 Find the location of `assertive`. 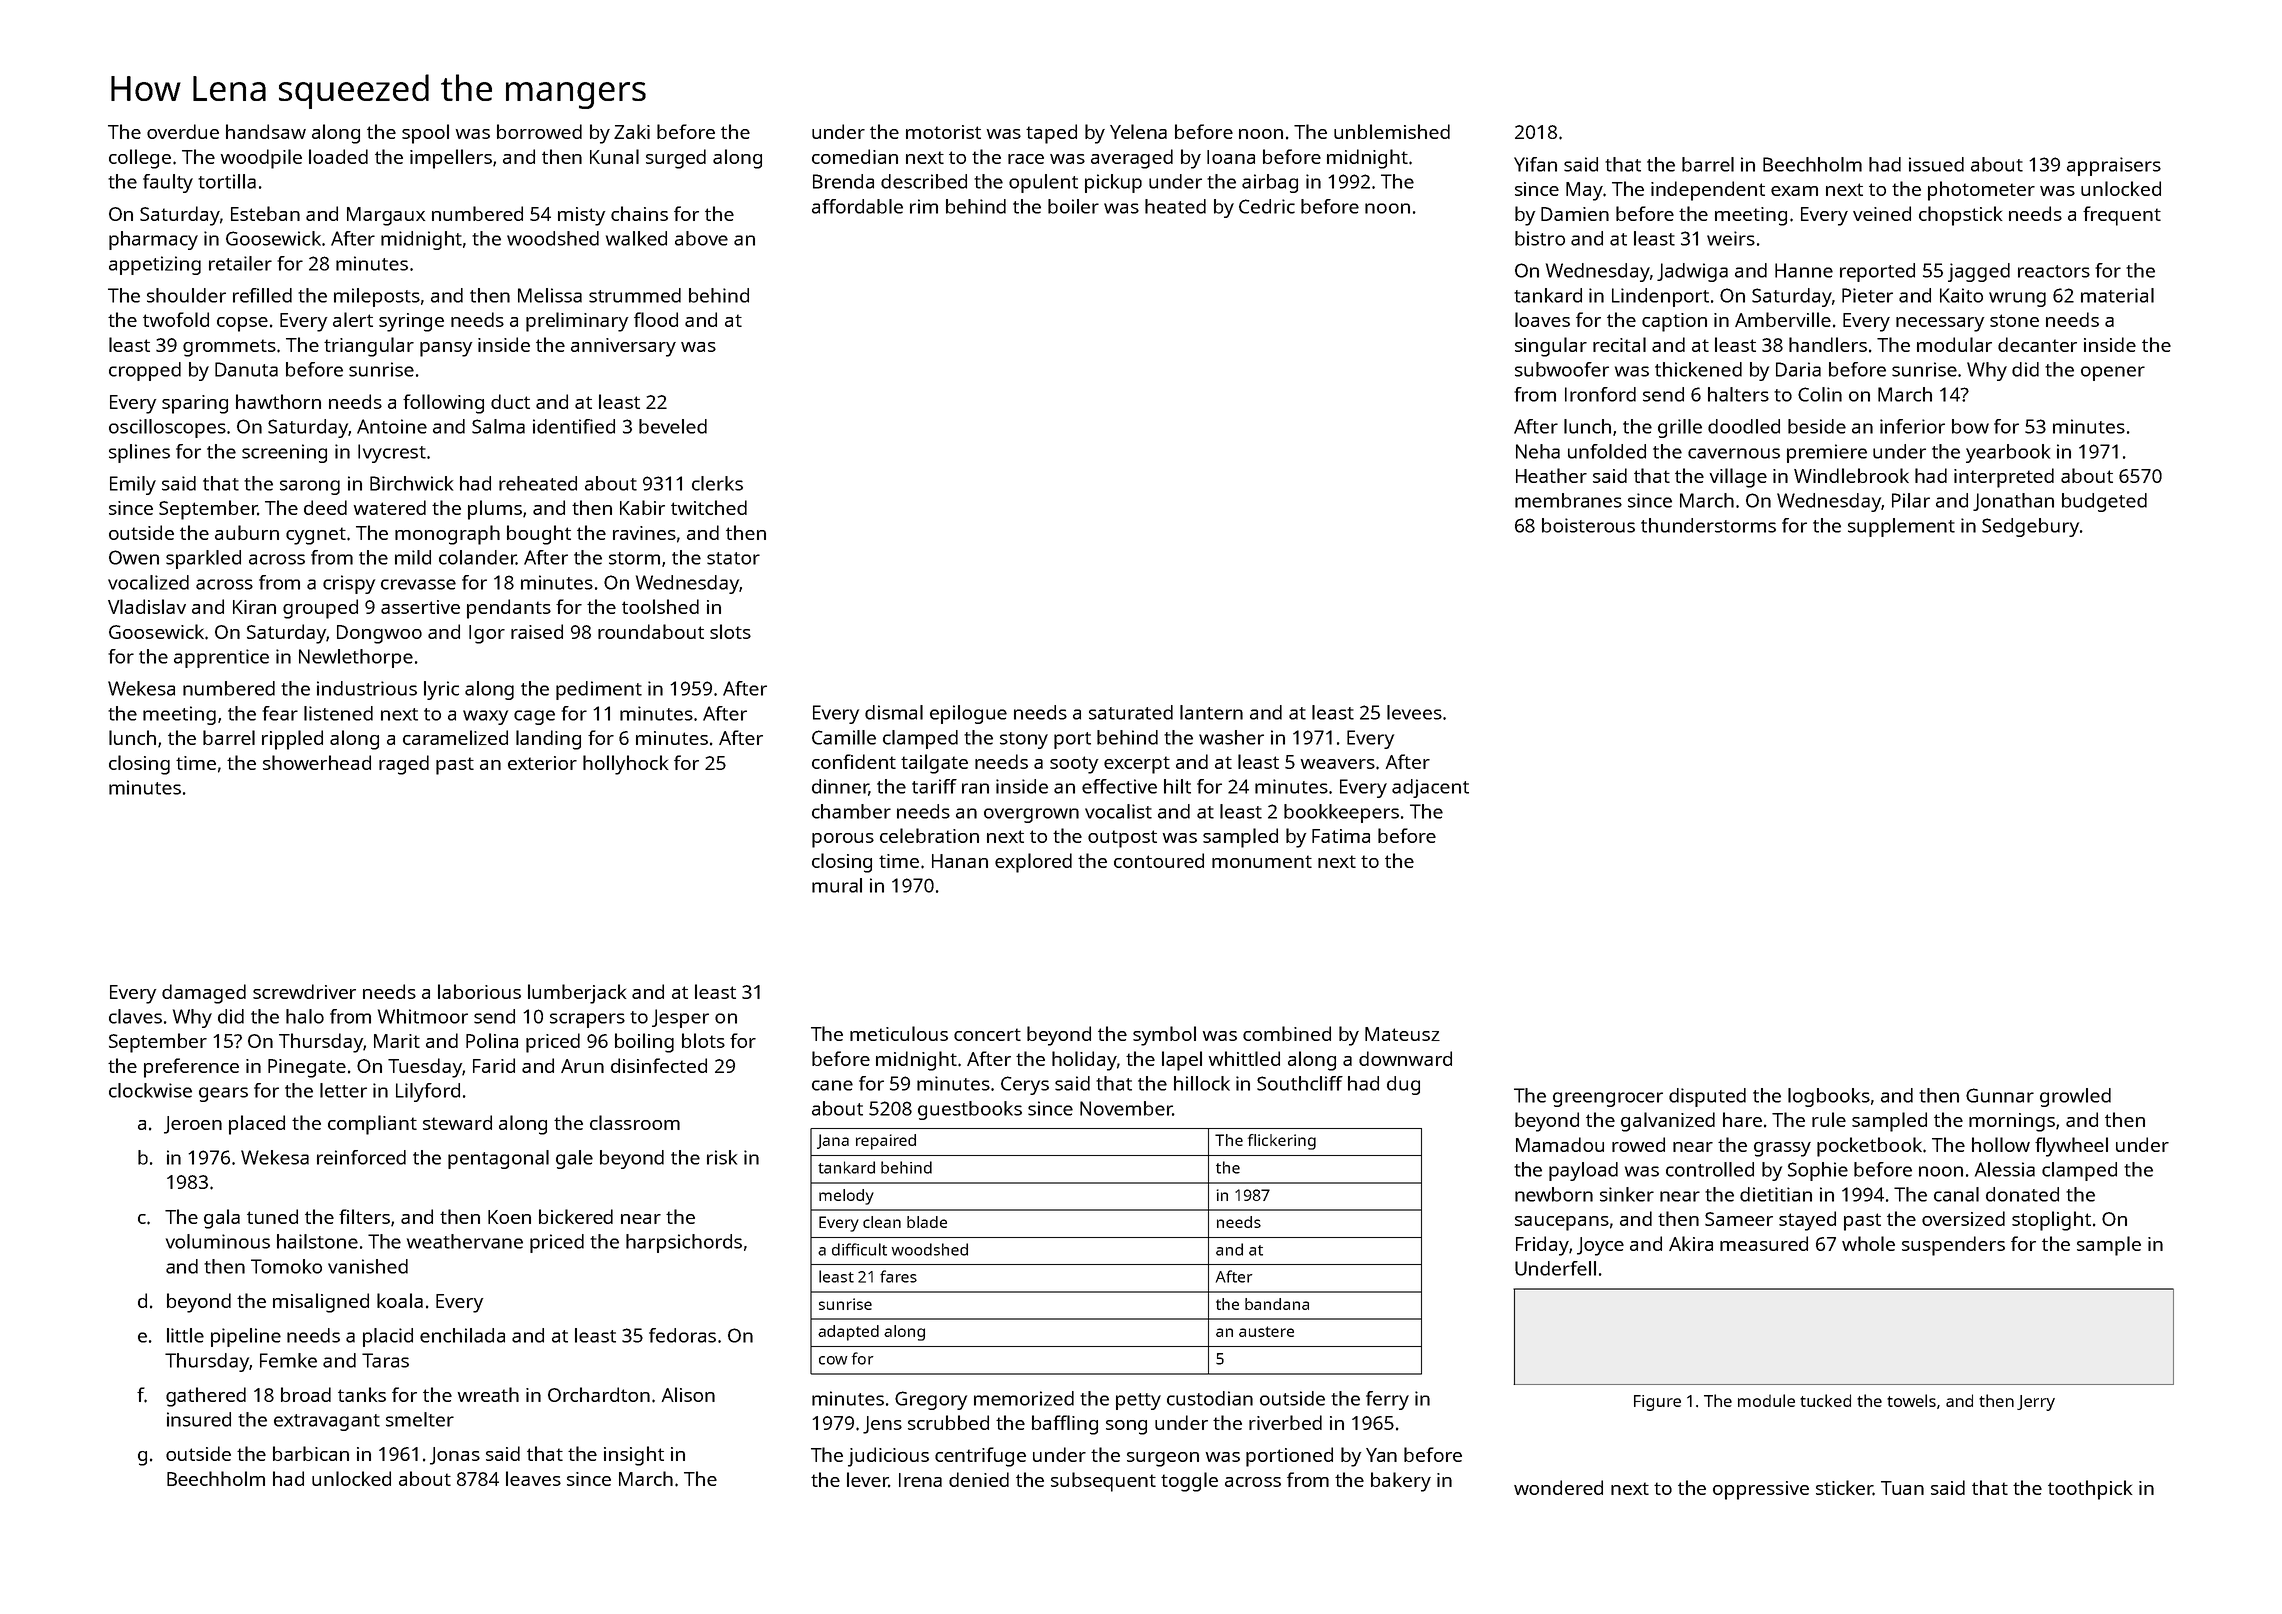

assertive is located at coordinates (420, 607).
